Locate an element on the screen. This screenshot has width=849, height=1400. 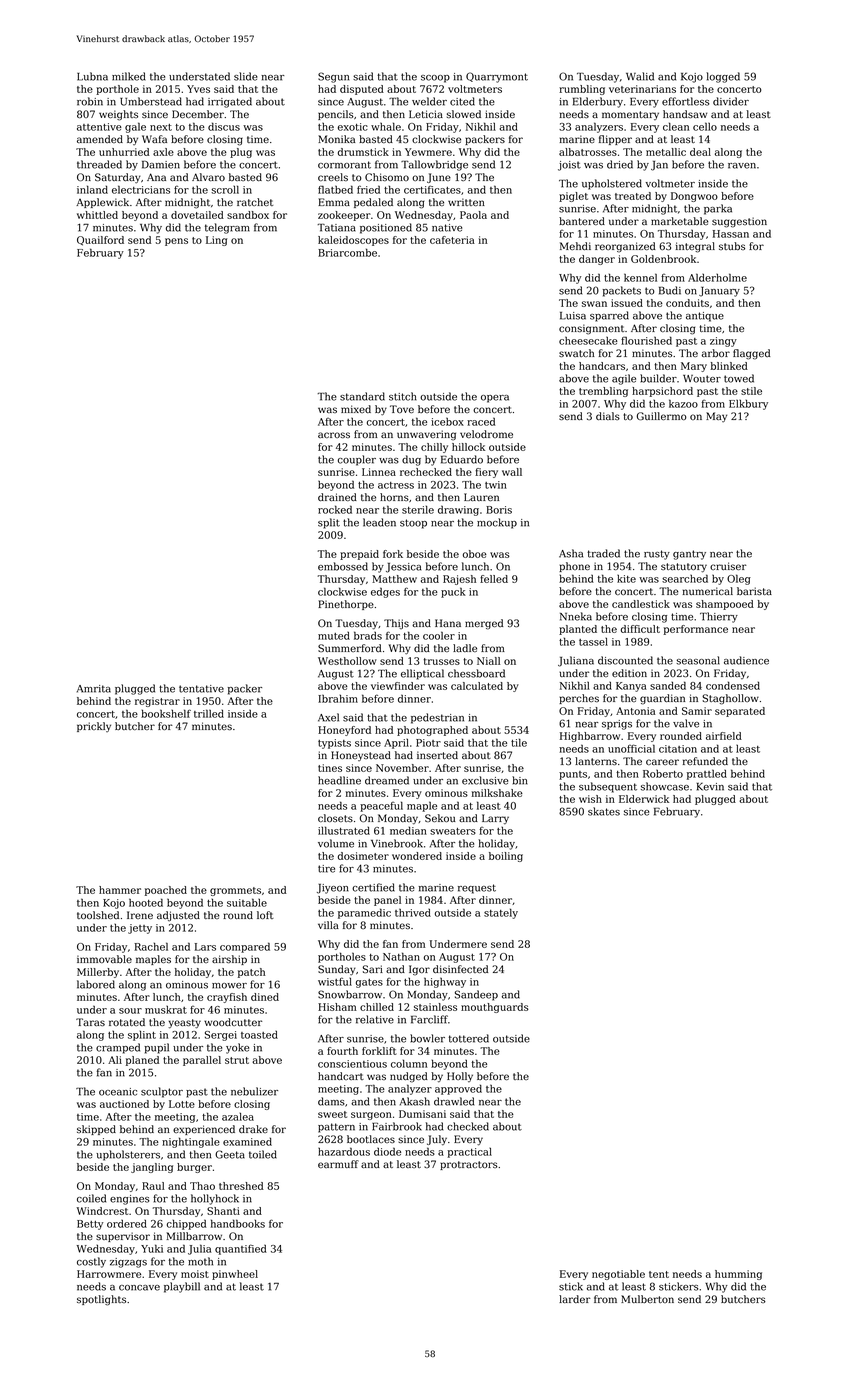
chipped is located at coordinates (186, 1224).
